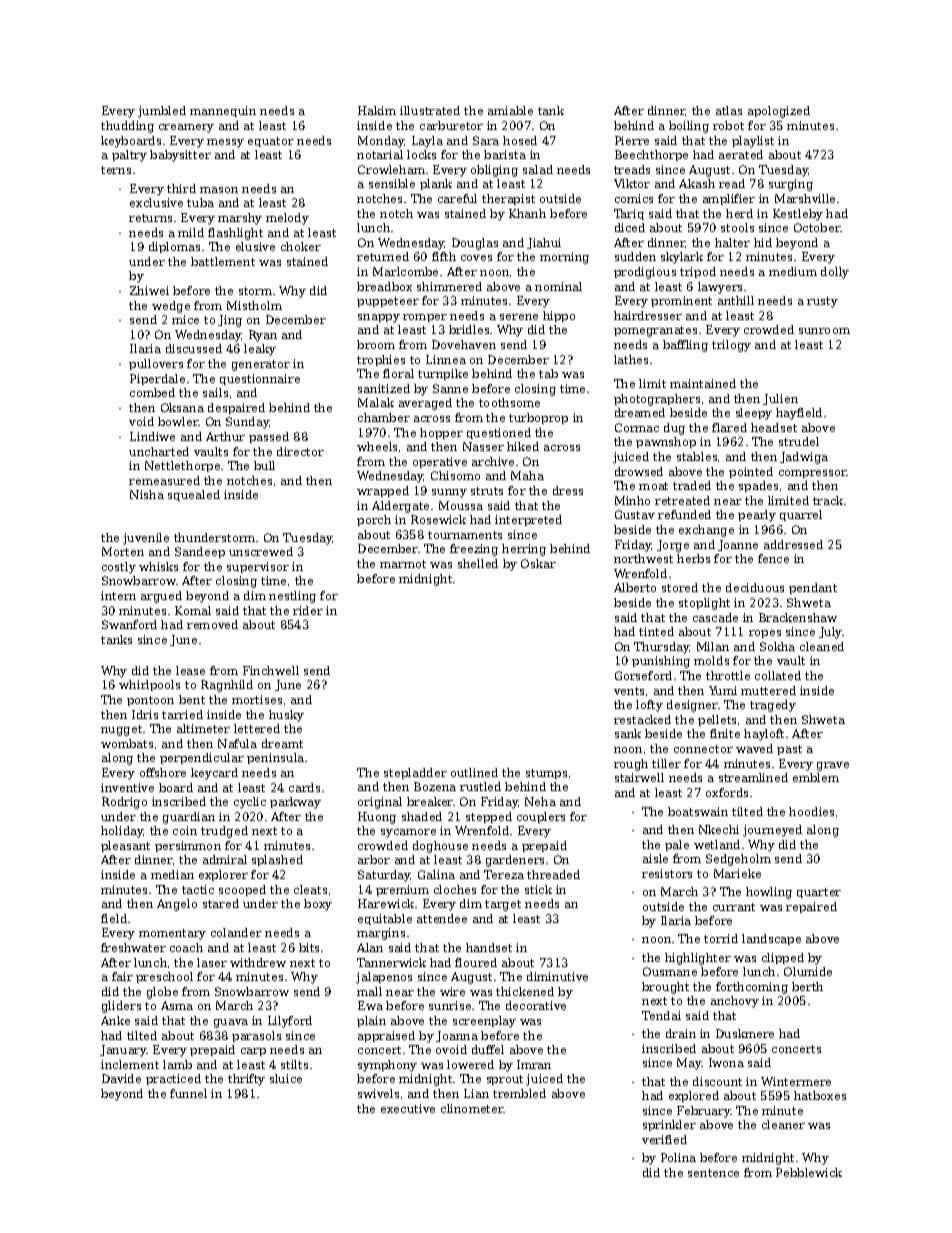 This document has width=952, height=1233. Describe the element at coordinates (789, 750) in the document. I see `past` at that location.
